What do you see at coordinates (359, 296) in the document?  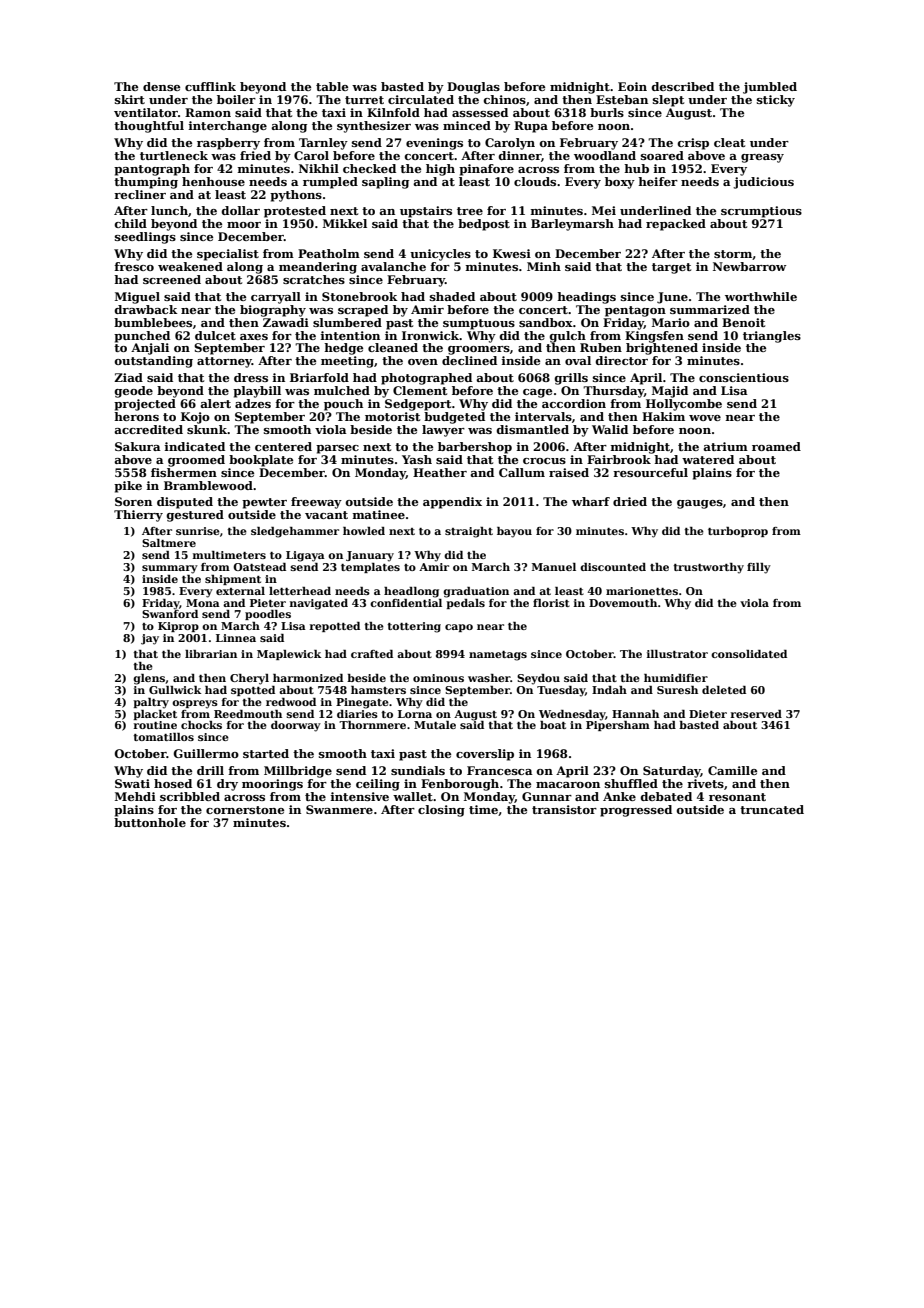 I see `Stonebrook` at bounding box center [359, 296].
